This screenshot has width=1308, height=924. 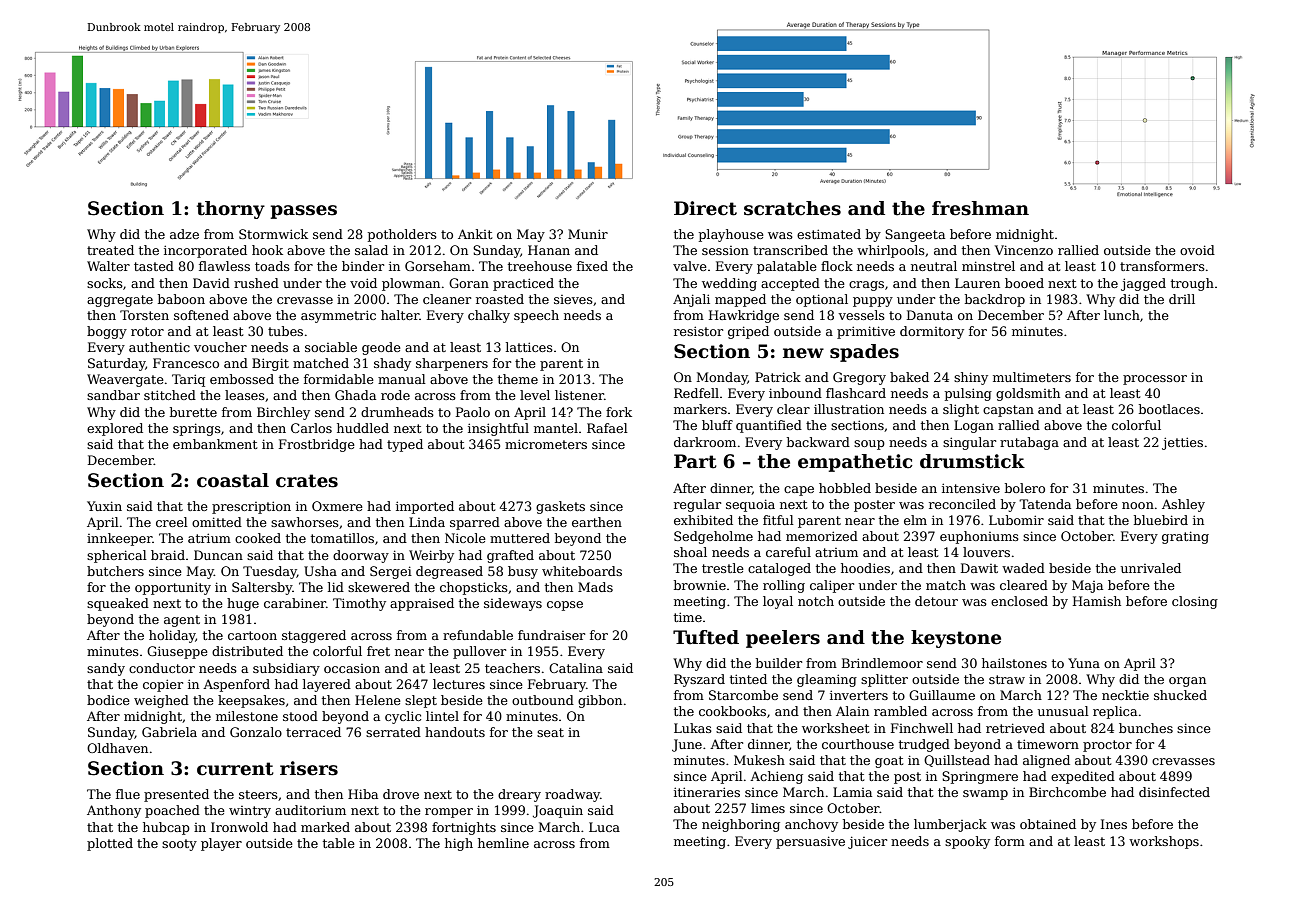 What do you see at coordinates (115, 429) in the screenshot?
I see `explored` at bounding box center [115, 429].
